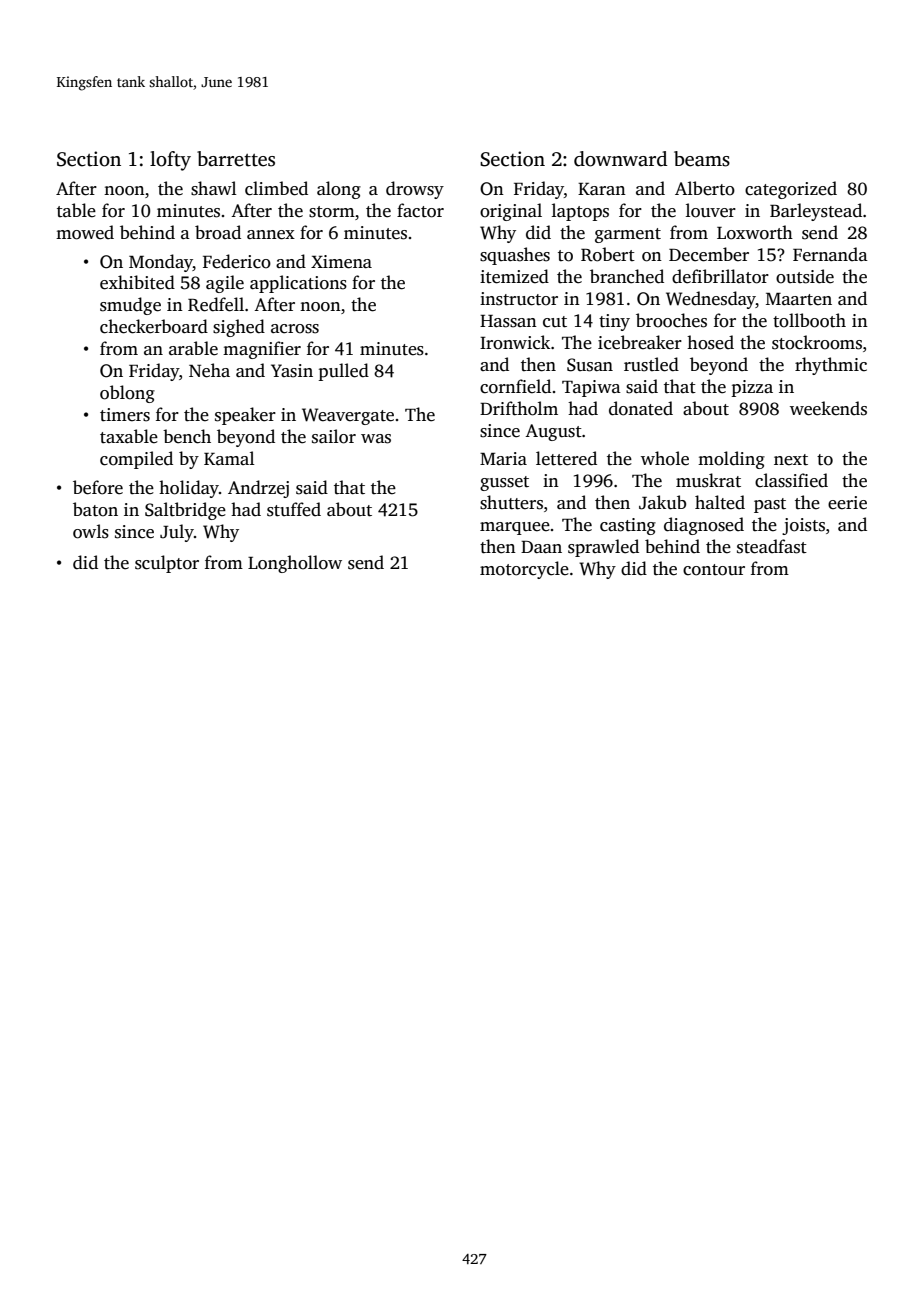 This screenshot has width=924, height=1311. Describe the element at coordinates (415, 190) in the screenshot. I see `drowsy` at that location.
